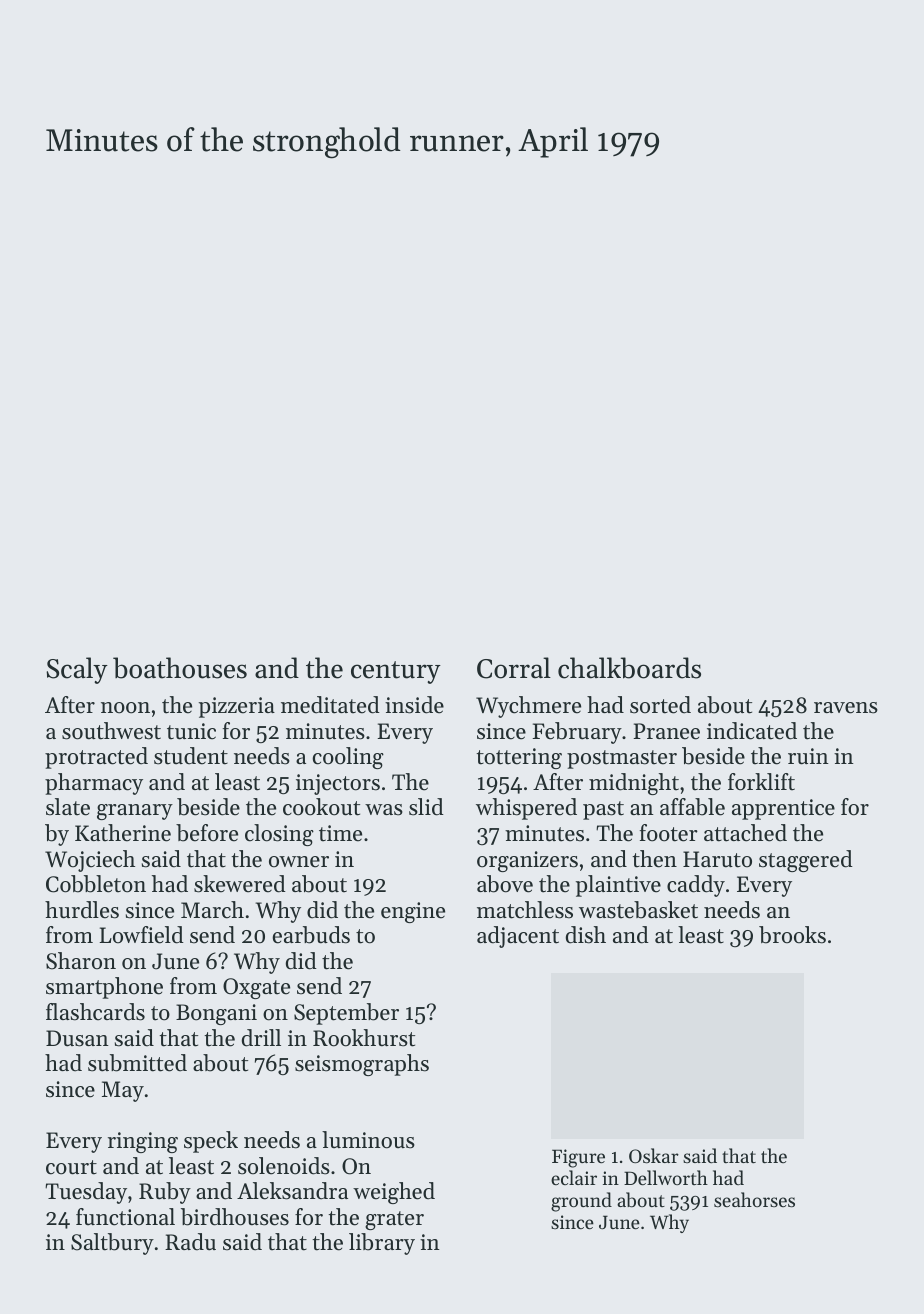 The image size is (924, 1314). I want to click on Figure, so click(578, 1158).
